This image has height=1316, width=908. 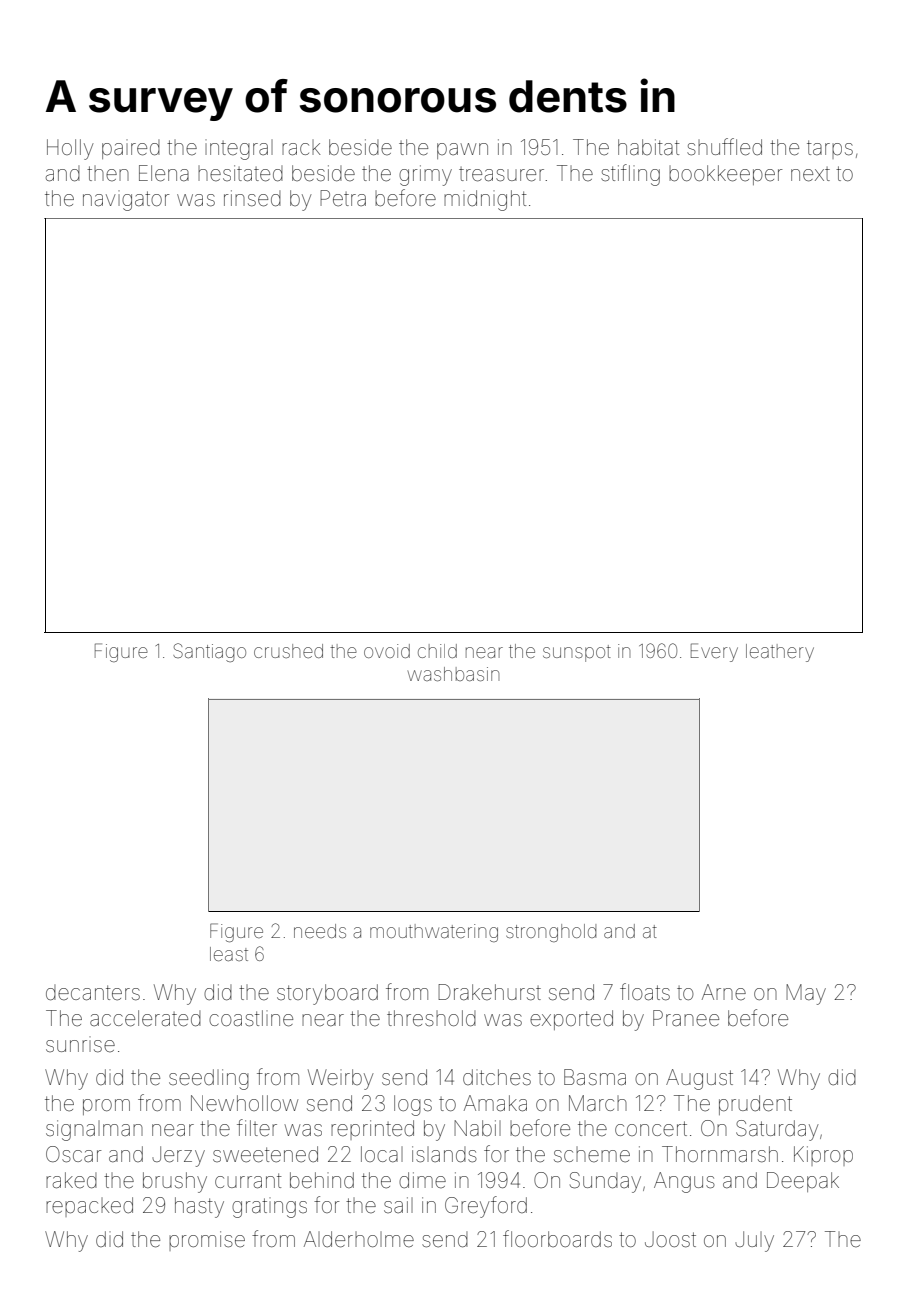 What do you see at coordinates (209, 652) in the image?
I see `Santiago` at bounding box center [209, 652].
